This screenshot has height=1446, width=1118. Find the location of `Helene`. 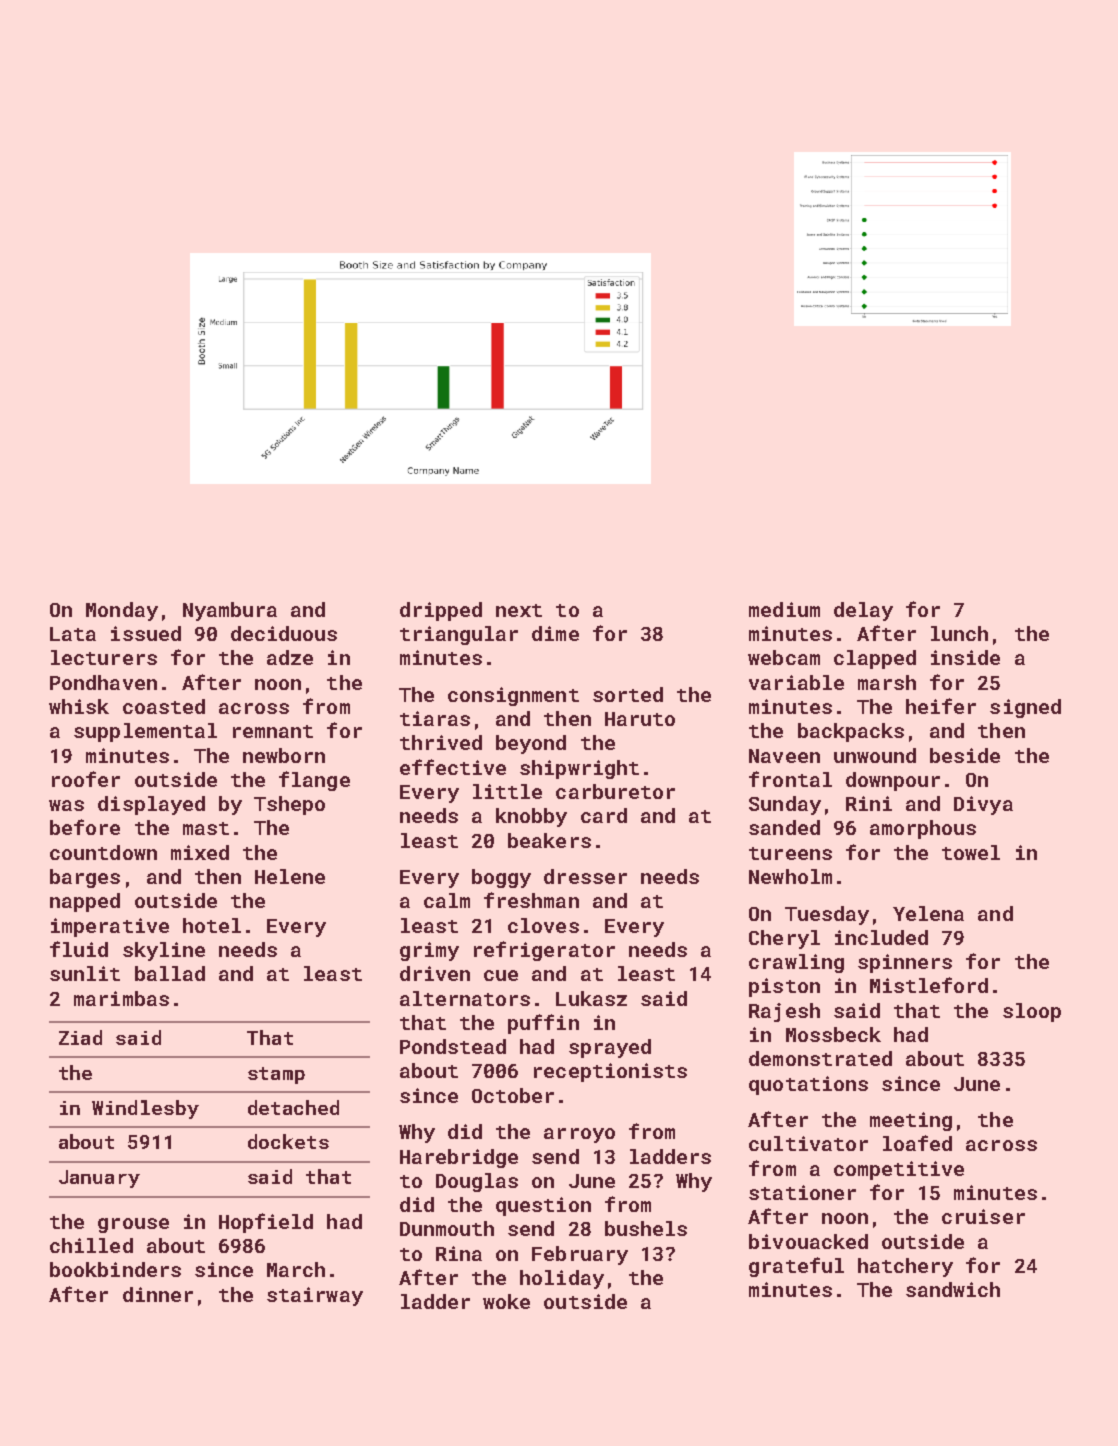

Helene is located at coordinates (290, 876).
